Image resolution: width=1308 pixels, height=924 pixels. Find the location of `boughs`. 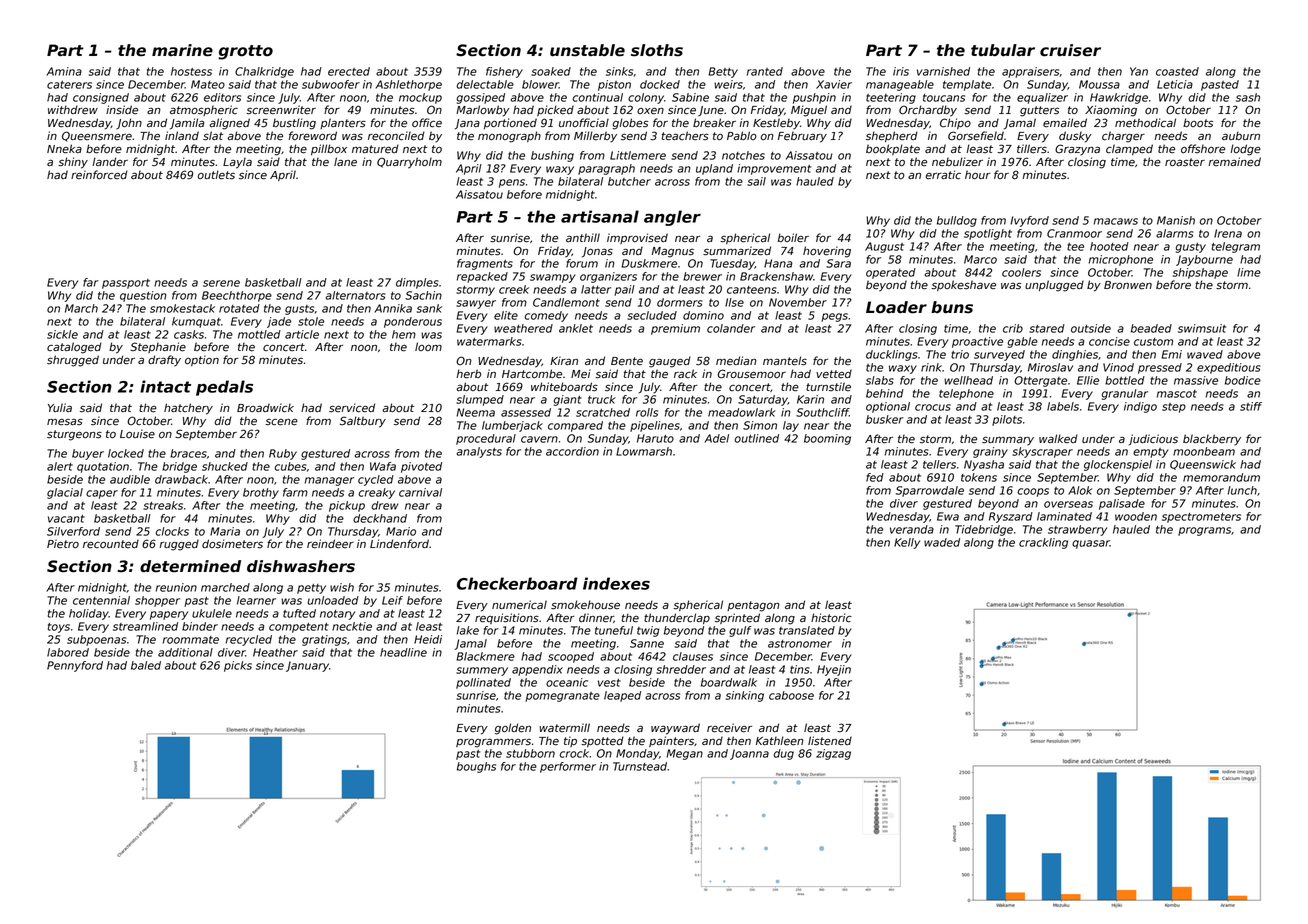

boughs is located at coordinates (476, 767).
